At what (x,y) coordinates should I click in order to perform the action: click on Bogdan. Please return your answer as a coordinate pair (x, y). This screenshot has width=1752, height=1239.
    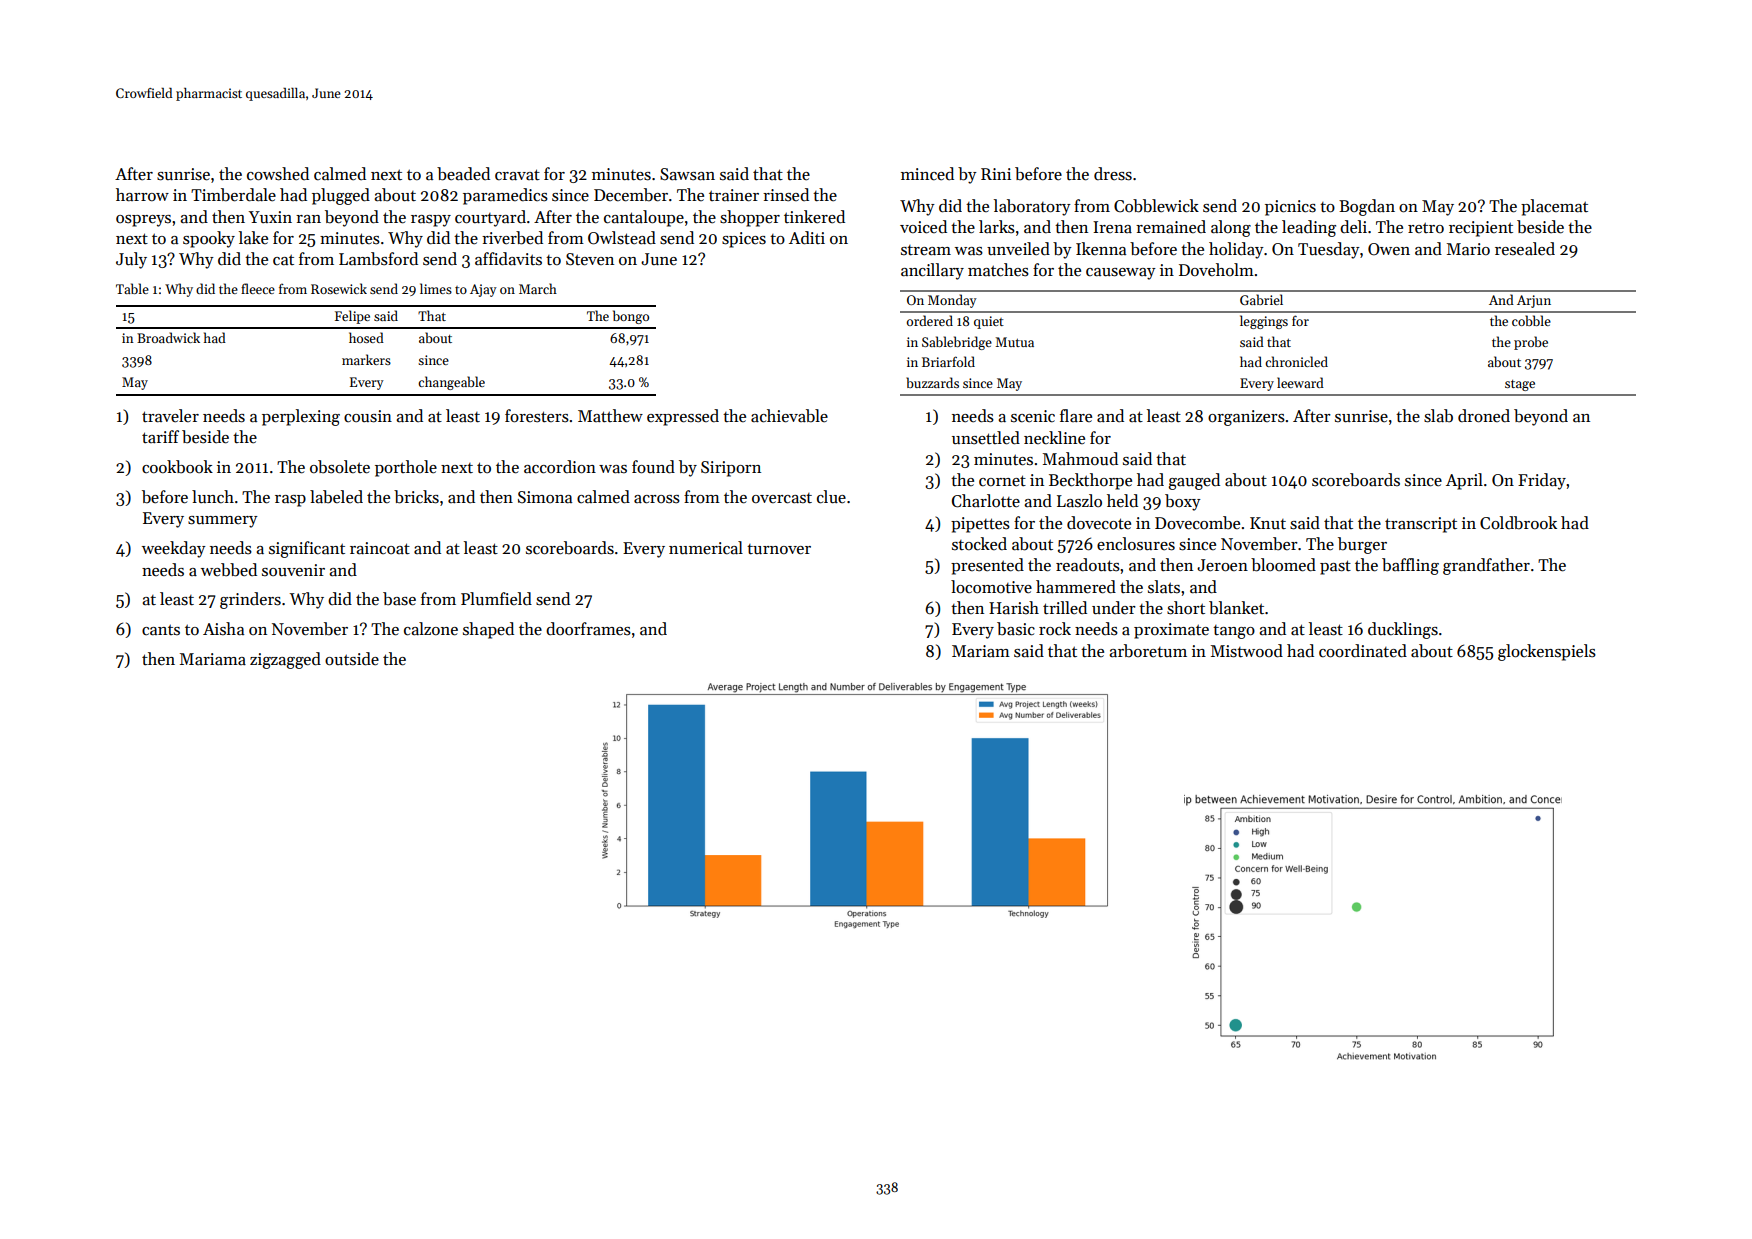
    Looking at the image, I should click on (1367, 207).
